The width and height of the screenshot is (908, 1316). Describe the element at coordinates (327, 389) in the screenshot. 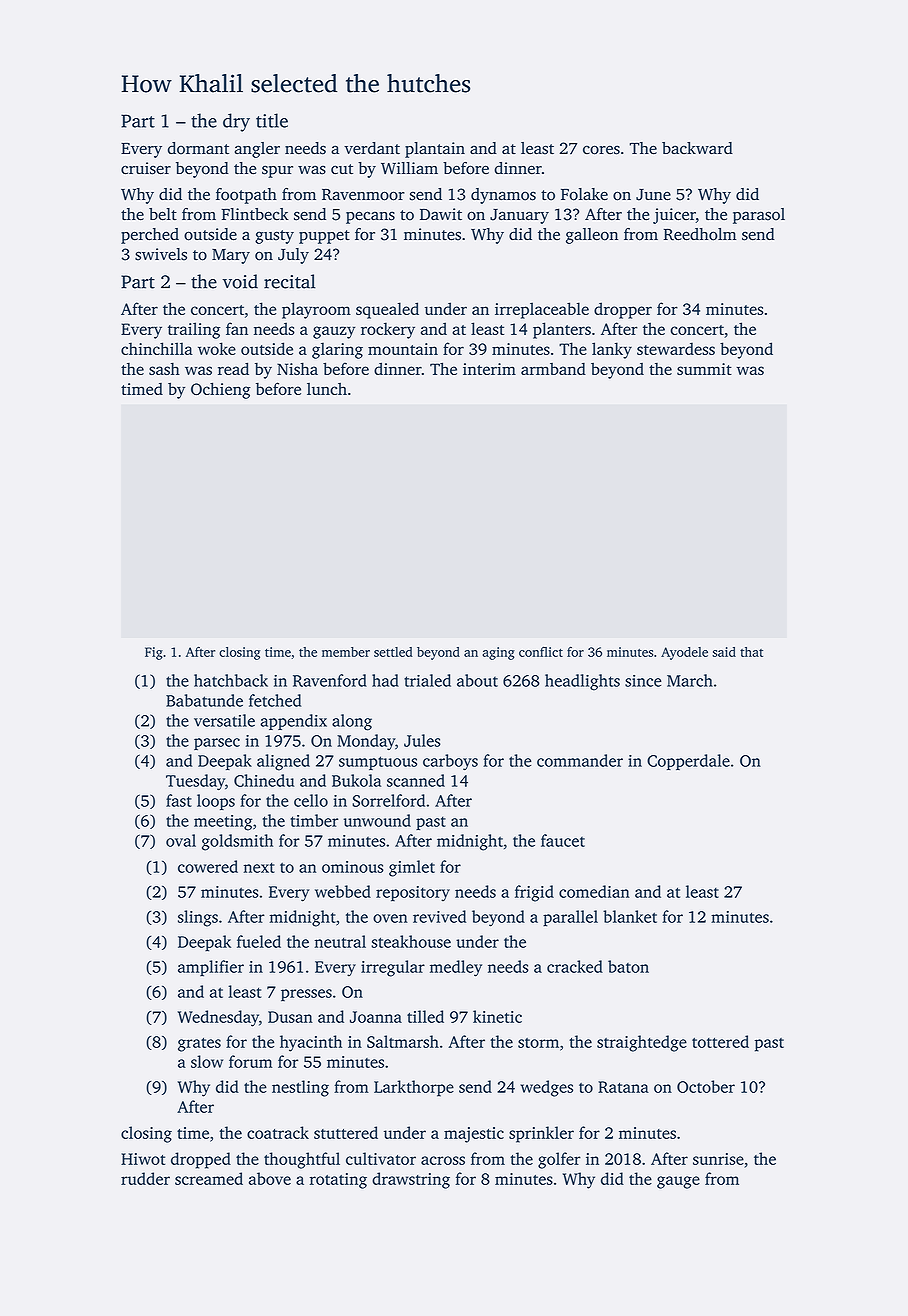

I see `lunch` at that location.
